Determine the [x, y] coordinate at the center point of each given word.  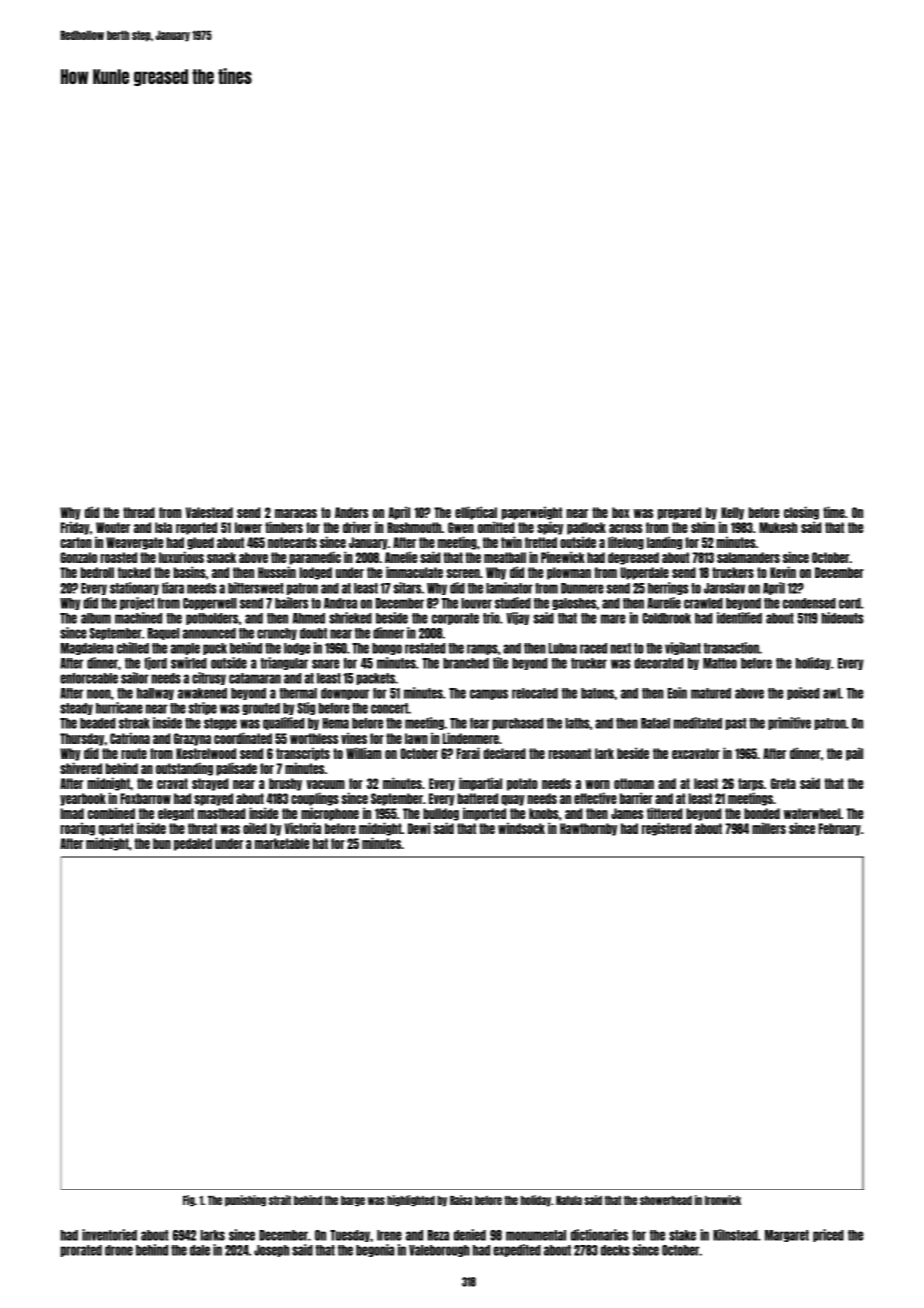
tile [500, 663]
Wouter [113, 527]
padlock [586, 528]
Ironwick [723, 1200]
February [840, 829]
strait [280, 1200]
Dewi [419, 828]
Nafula [569, 1200]
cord [850, 603]
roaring [77, 829]
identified [739, 618]
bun [162, 843]
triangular [284, 663]
